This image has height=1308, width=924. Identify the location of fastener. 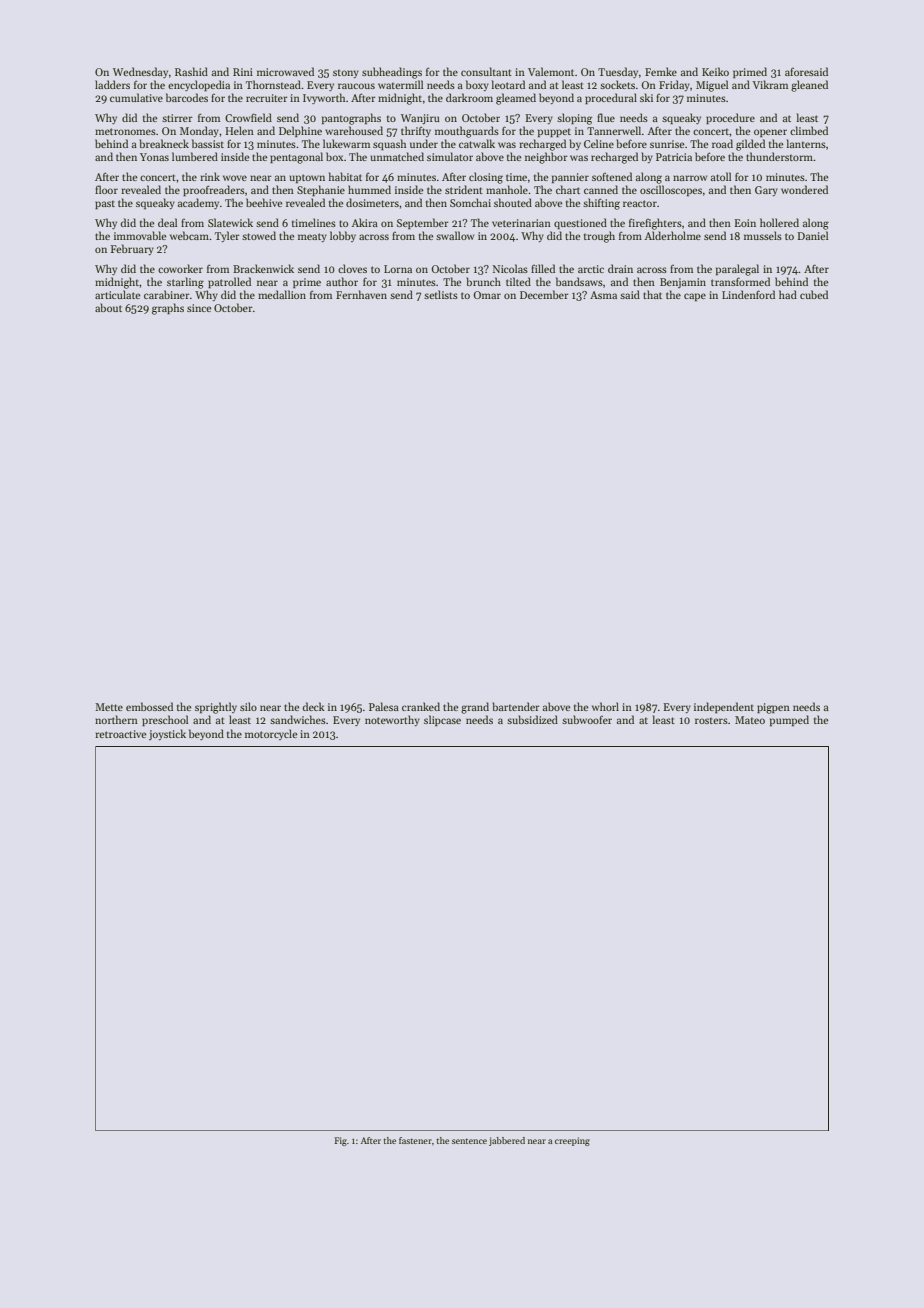
(415, 1140).
